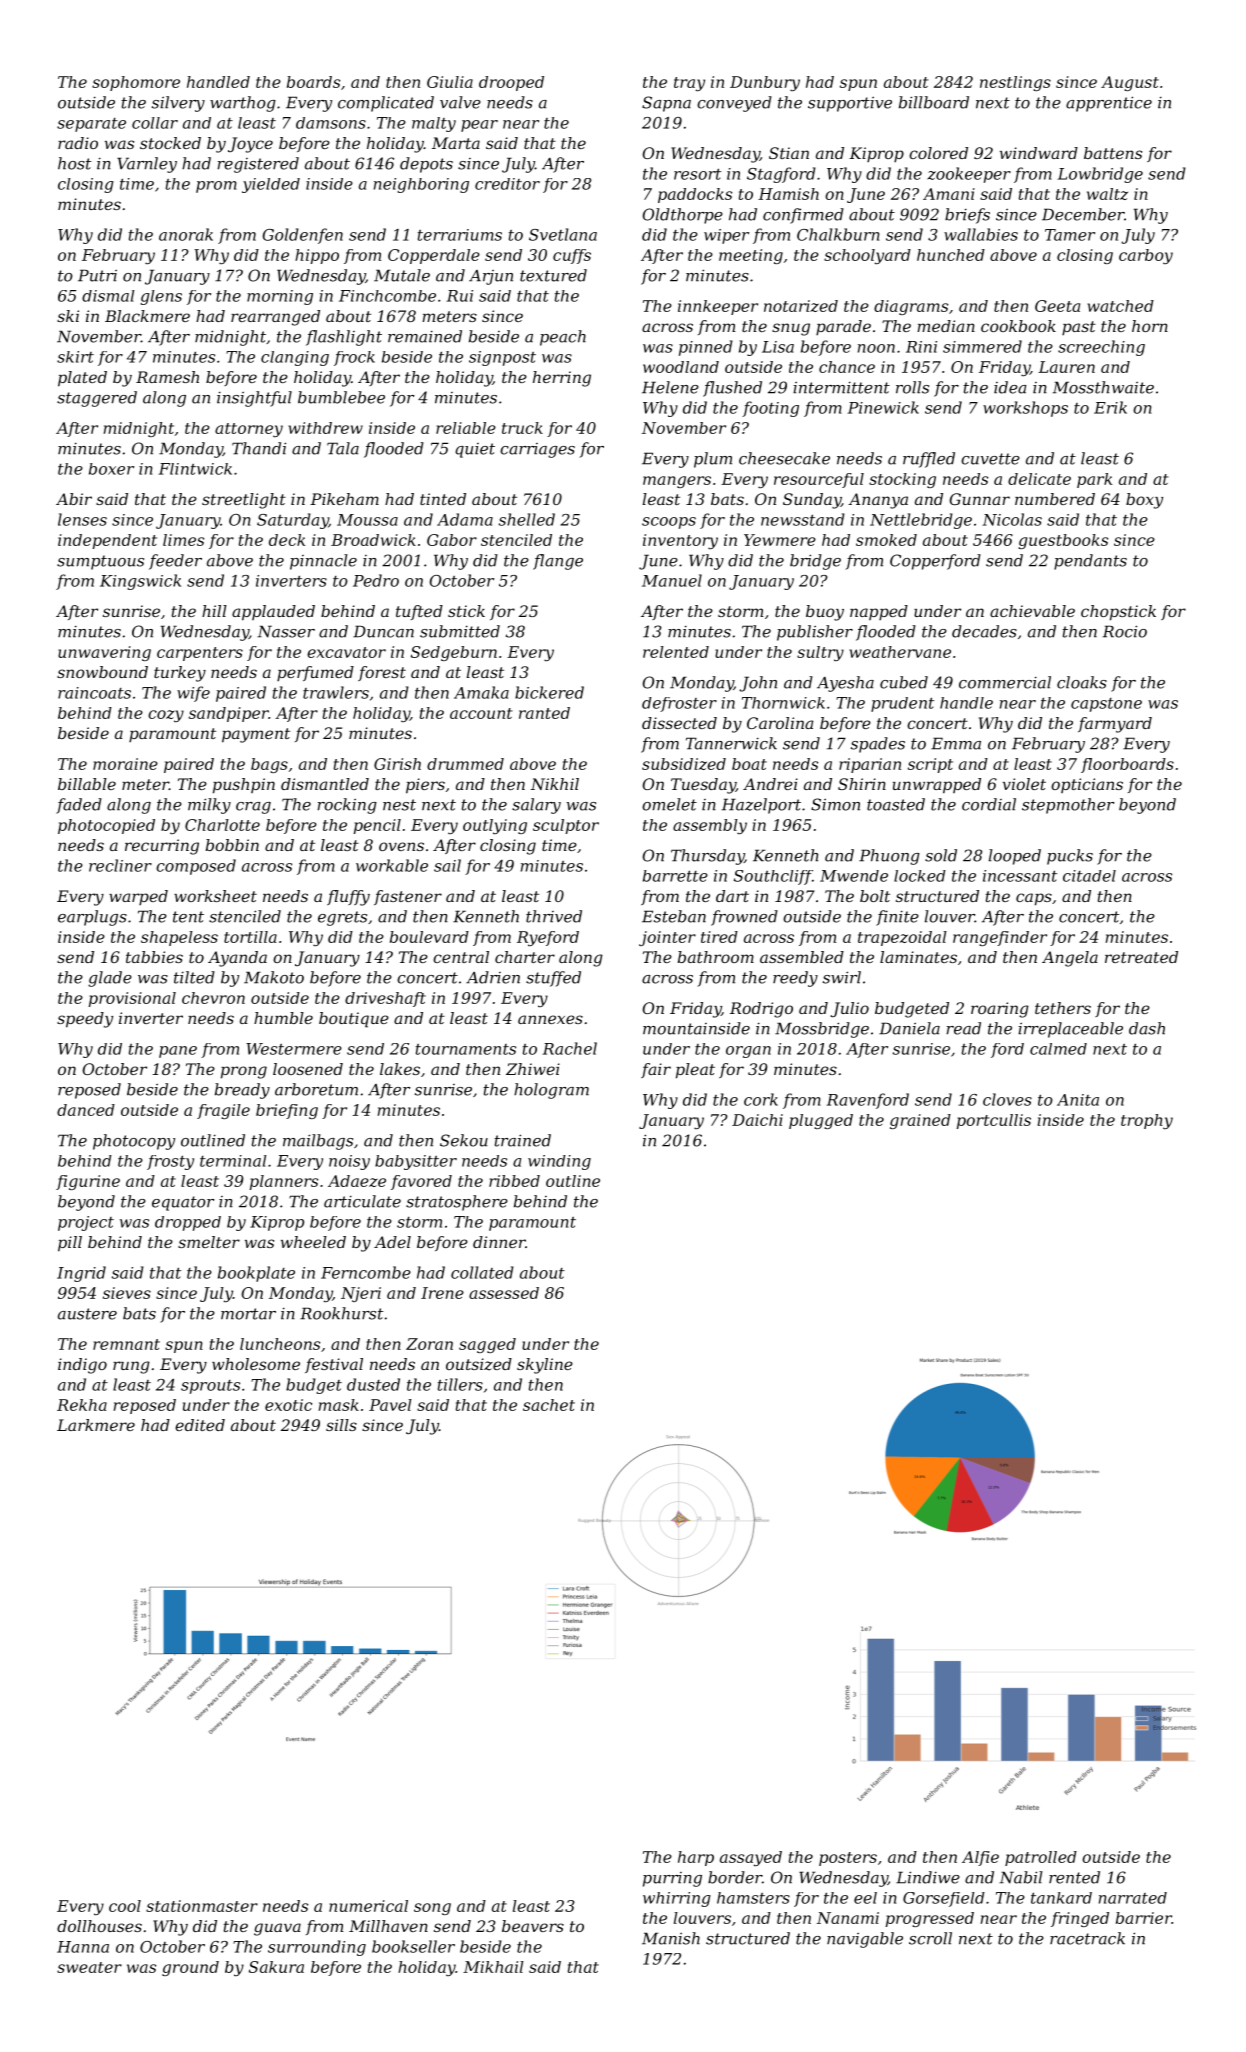 The width and height of the page is (1246, 2052). What do you see at coordinates (190, 1968) in the page?
I see `ground` at bounding box center [190, 1968].
